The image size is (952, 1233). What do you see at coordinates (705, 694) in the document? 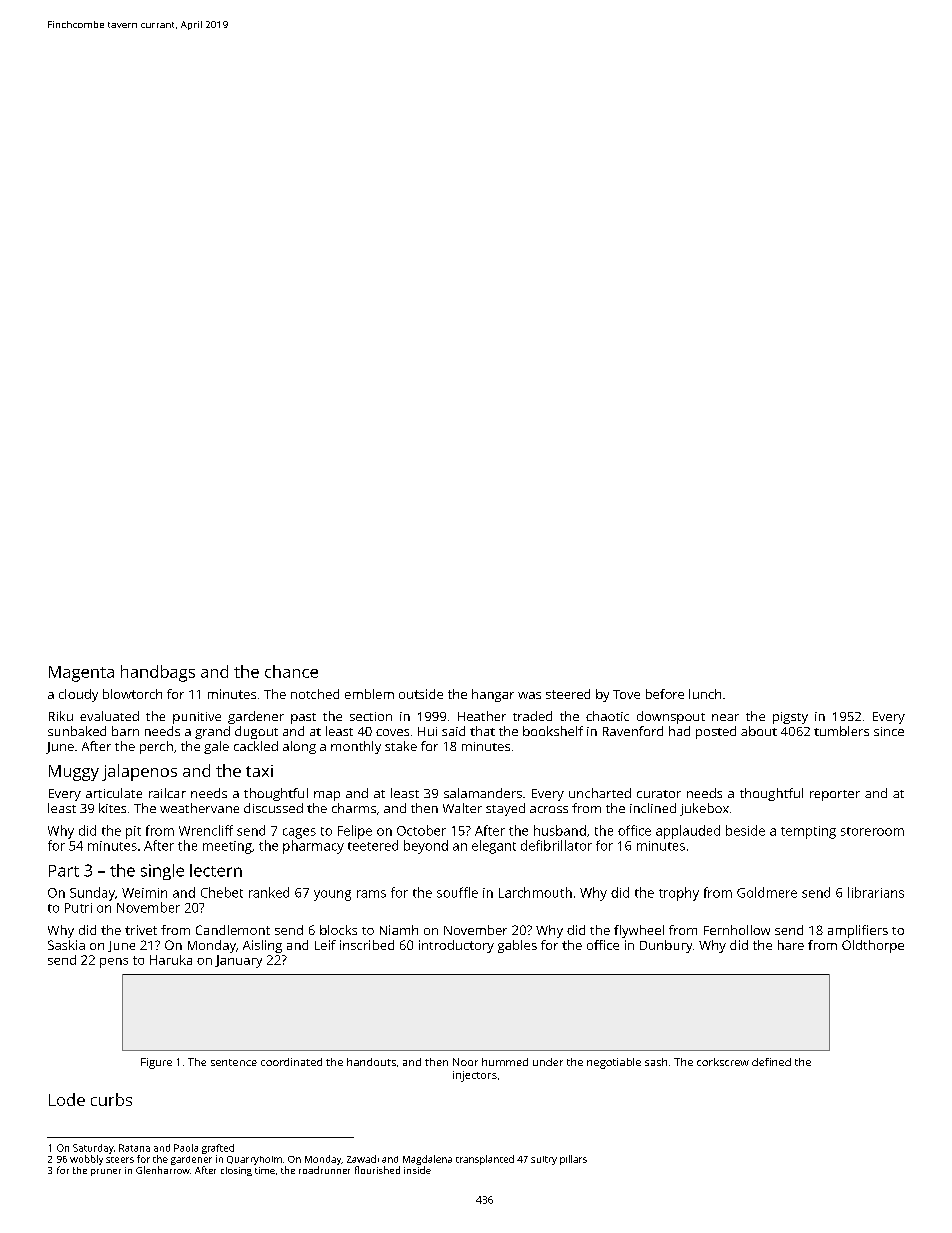
I see `lunch` at bounding box center [705, 694].
